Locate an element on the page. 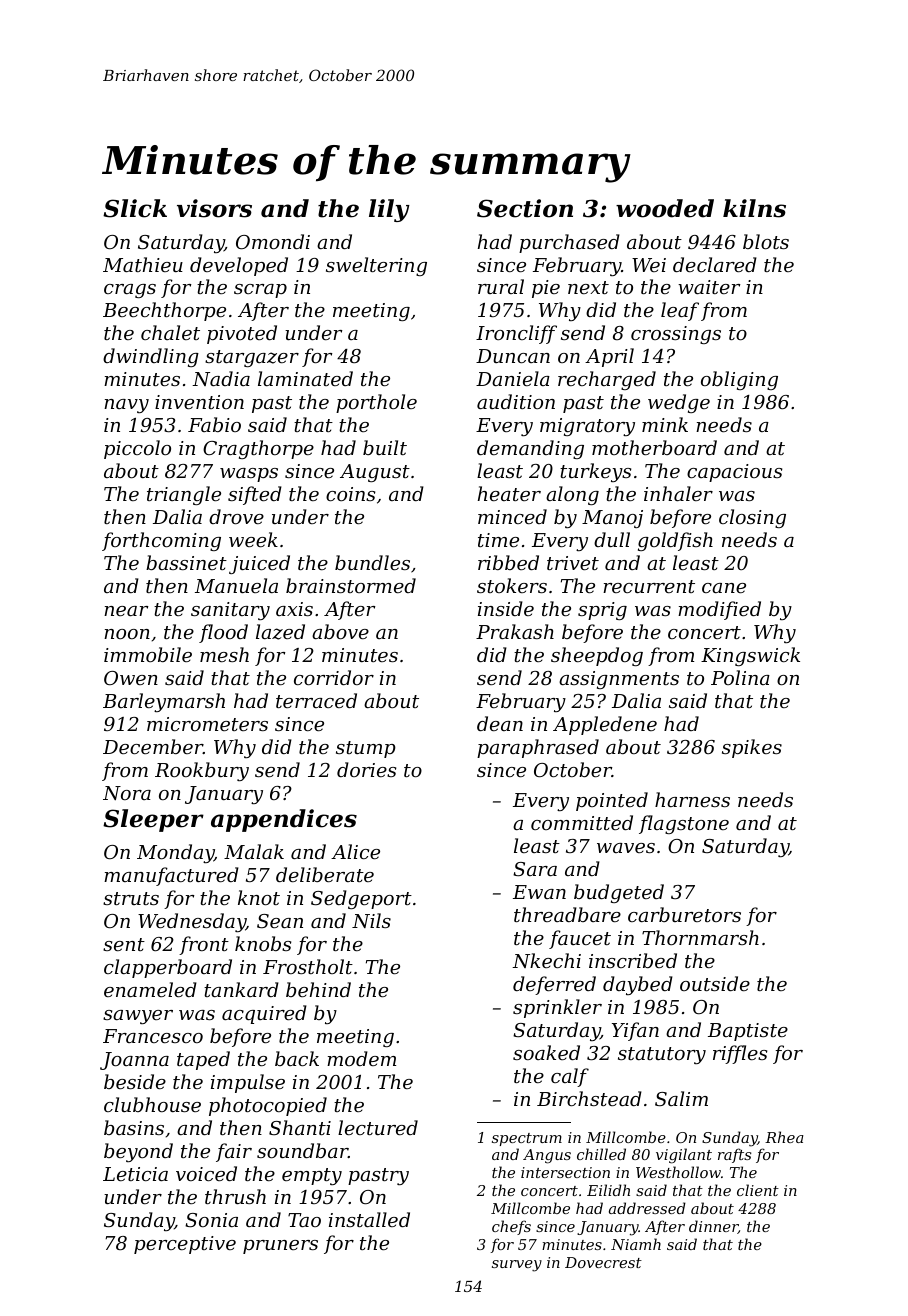 This document has height=1316, width=908. bundles is located at coordinates (372, 562).
